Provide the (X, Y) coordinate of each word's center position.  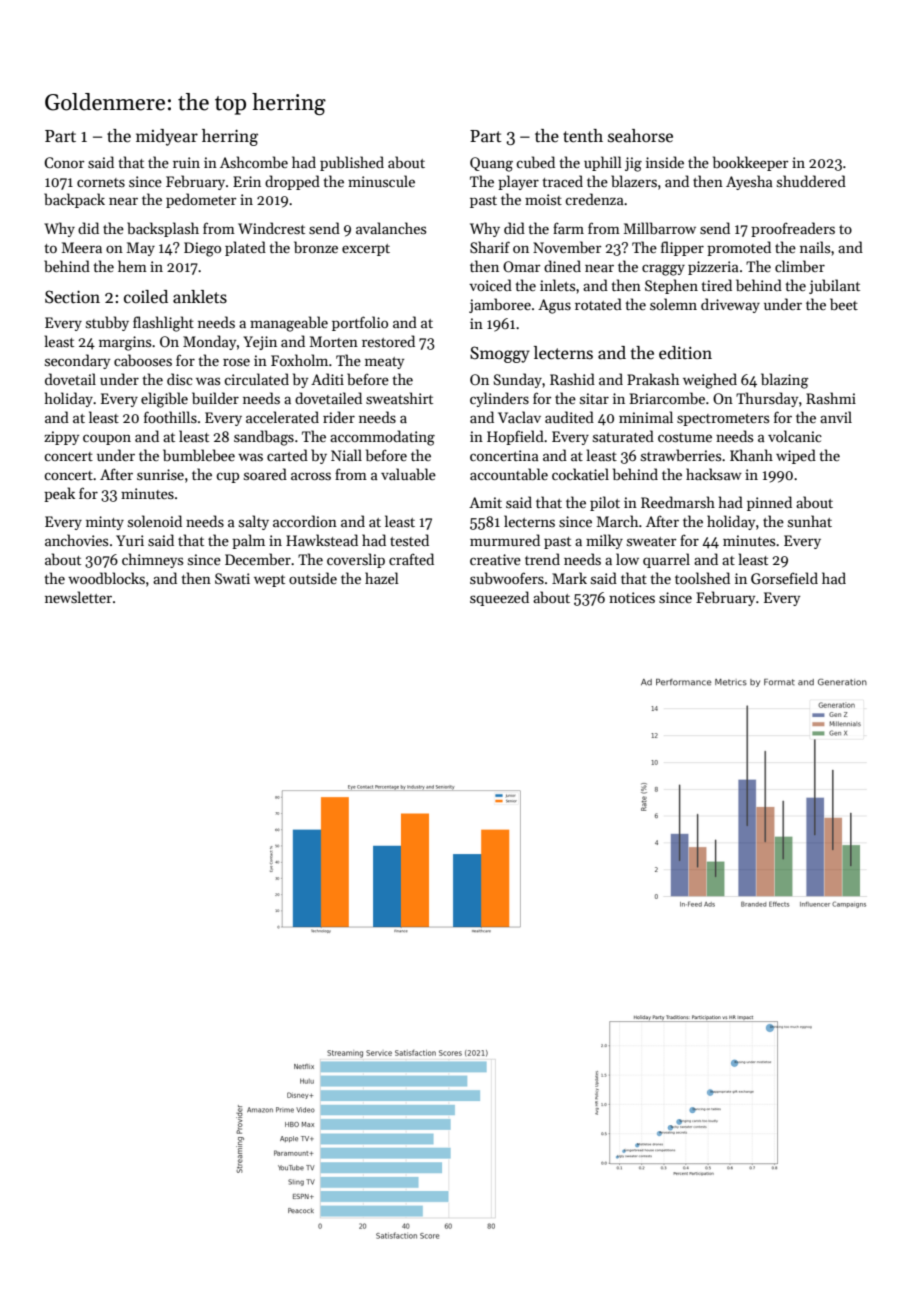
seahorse (640, 136)
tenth (583, 136)
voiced (490, 285)
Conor (64, 162)
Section (72, 297)
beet (844, 304)
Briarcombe (667, 398)
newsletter (78, 597)
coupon (107, 439)
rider (339, 417)
